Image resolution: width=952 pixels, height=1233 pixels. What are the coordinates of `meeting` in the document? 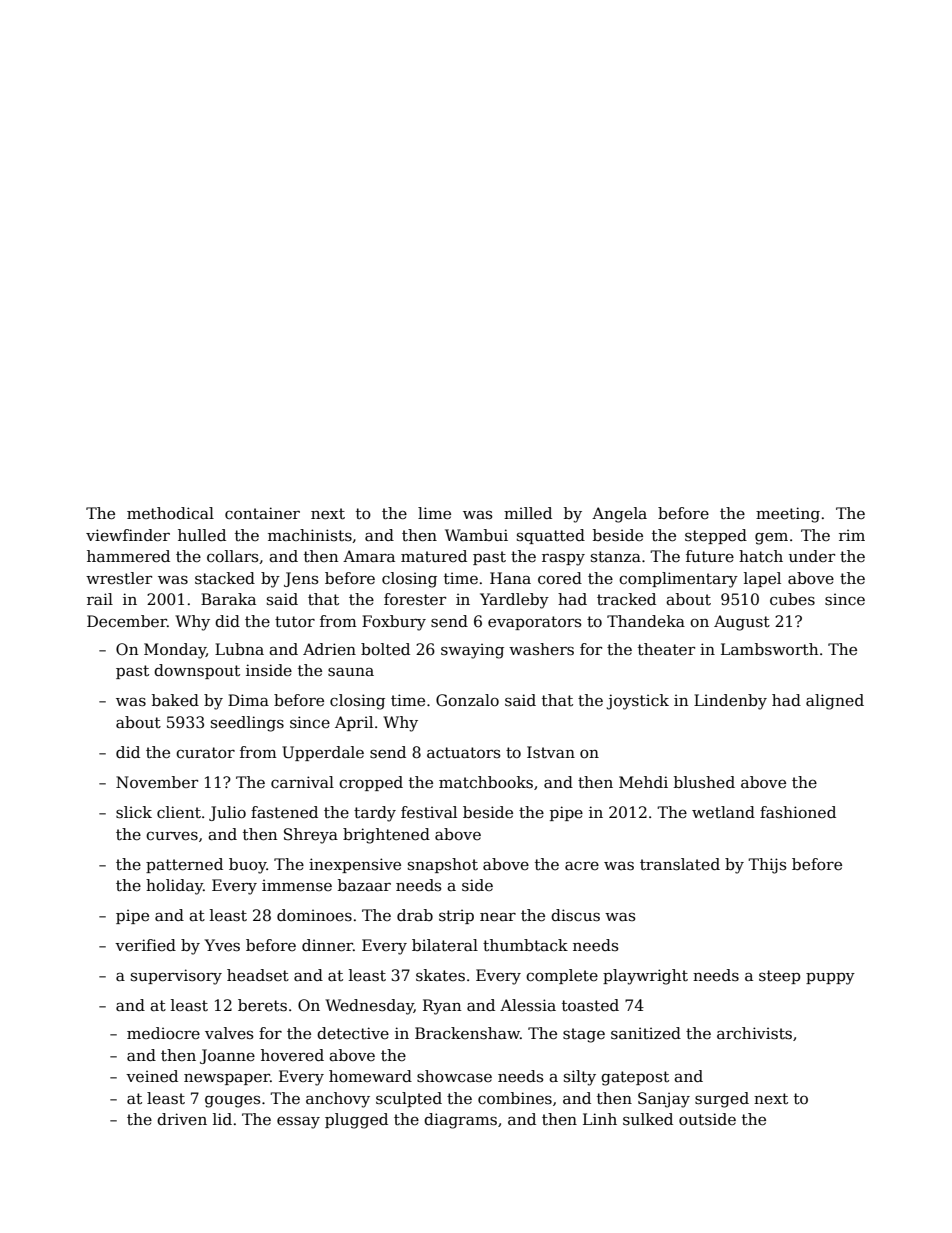 It's located at (788, 515).
